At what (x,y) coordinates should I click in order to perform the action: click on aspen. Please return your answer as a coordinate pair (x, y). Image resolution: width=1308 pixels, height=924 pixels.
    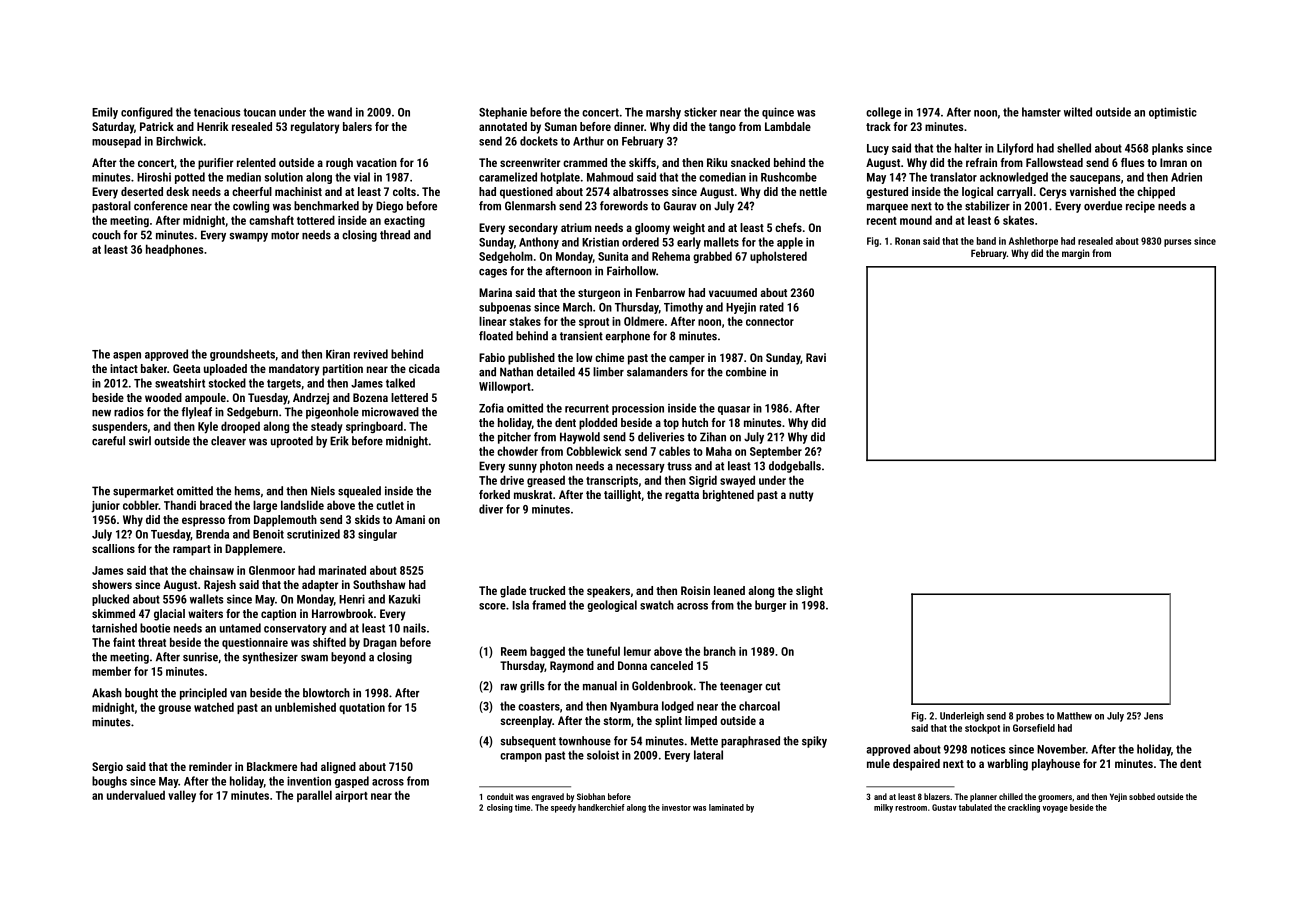
    Looking at the image, I should click on (127, 356).
